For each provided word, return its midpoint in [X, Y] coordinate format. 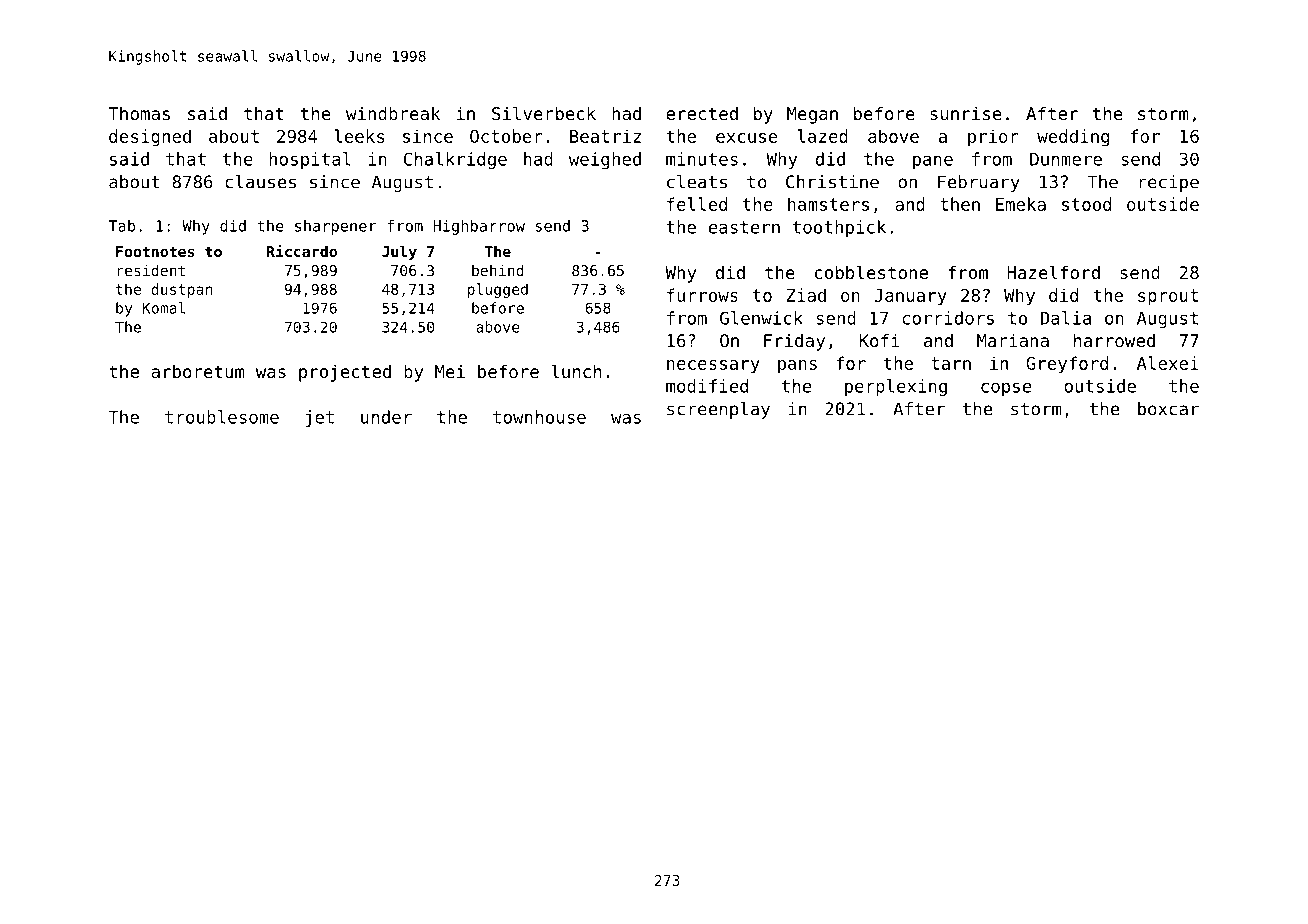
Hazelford [1053, 272]
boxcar [1168, 409]
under [386, 417]
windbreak [393, 113]
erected [702, 113]
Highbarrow [479, 227]
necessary [713, 367]
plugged [498, 290]
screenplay [718, 410]
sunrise [965, 113]
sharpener [335, 227]
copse [1006, 389]
